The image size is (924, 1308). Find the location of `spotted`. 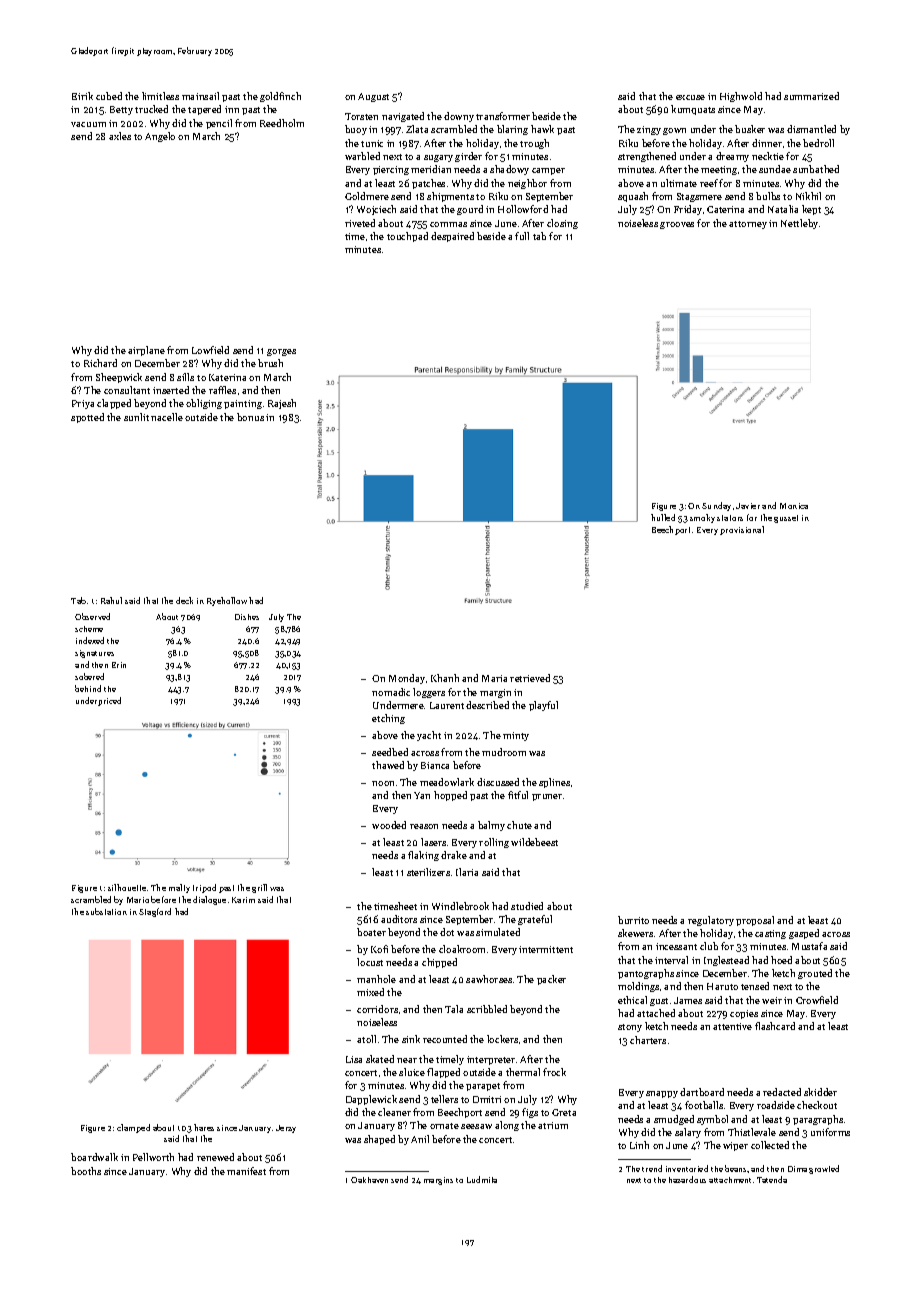

spotted is located at coordinates (87, 418).
